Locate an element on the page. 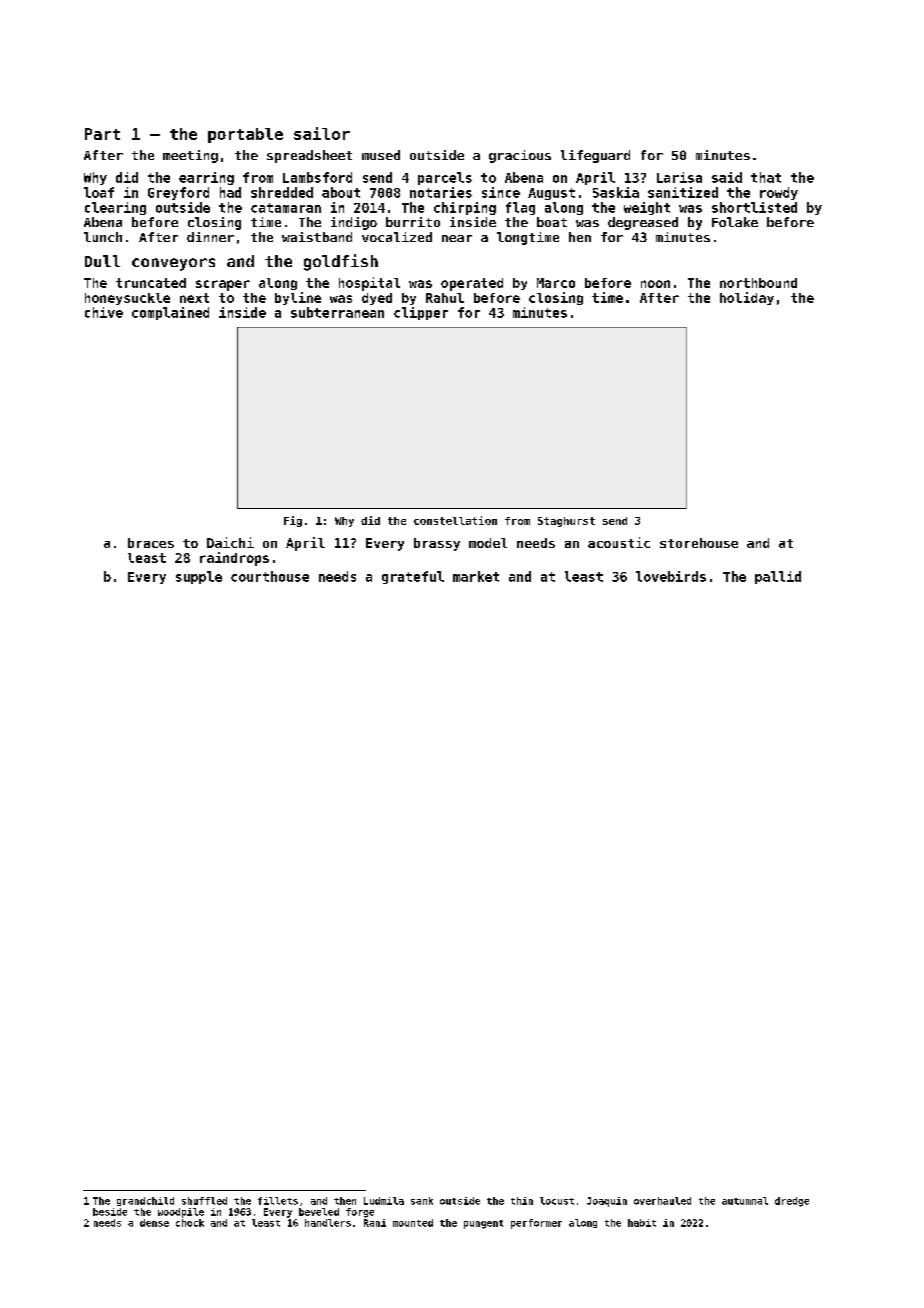 The height and width of the document is (1308, 924). Part is located at coordinates (102, 134).
